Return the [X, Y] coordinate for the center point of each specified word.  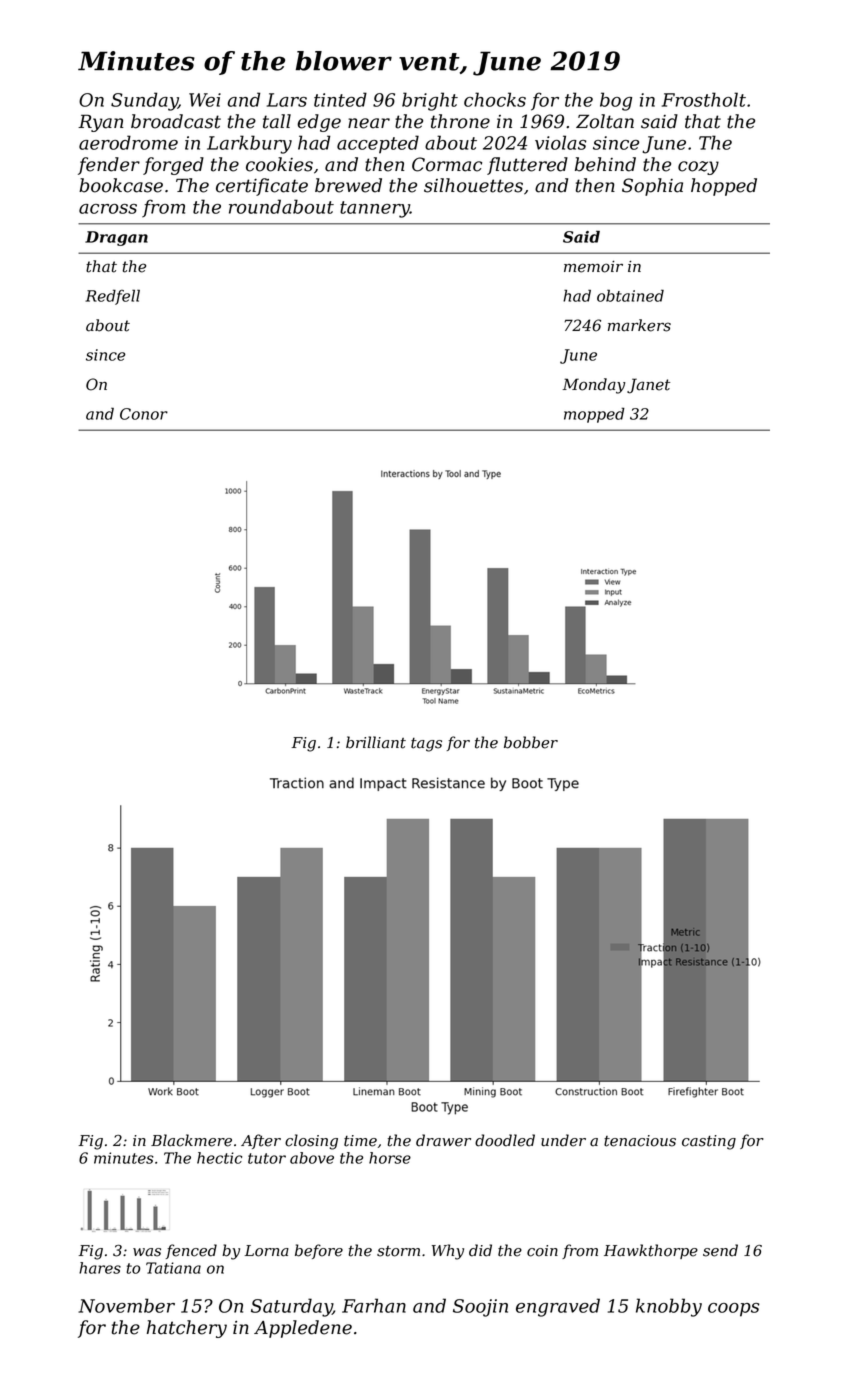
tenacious [640, 1141]
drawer [443, 1140]
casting [709, 1142]
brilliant [376, 742]
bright [430, 101]
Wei [205, 100]
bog [616, 101]
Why [448, 1252]
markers [639, 325]
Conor [144, 414]
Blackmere [191, 1140]
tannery [375, 209]
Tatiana [173, 1268]
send [720, 1250]
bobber [531, 742]
